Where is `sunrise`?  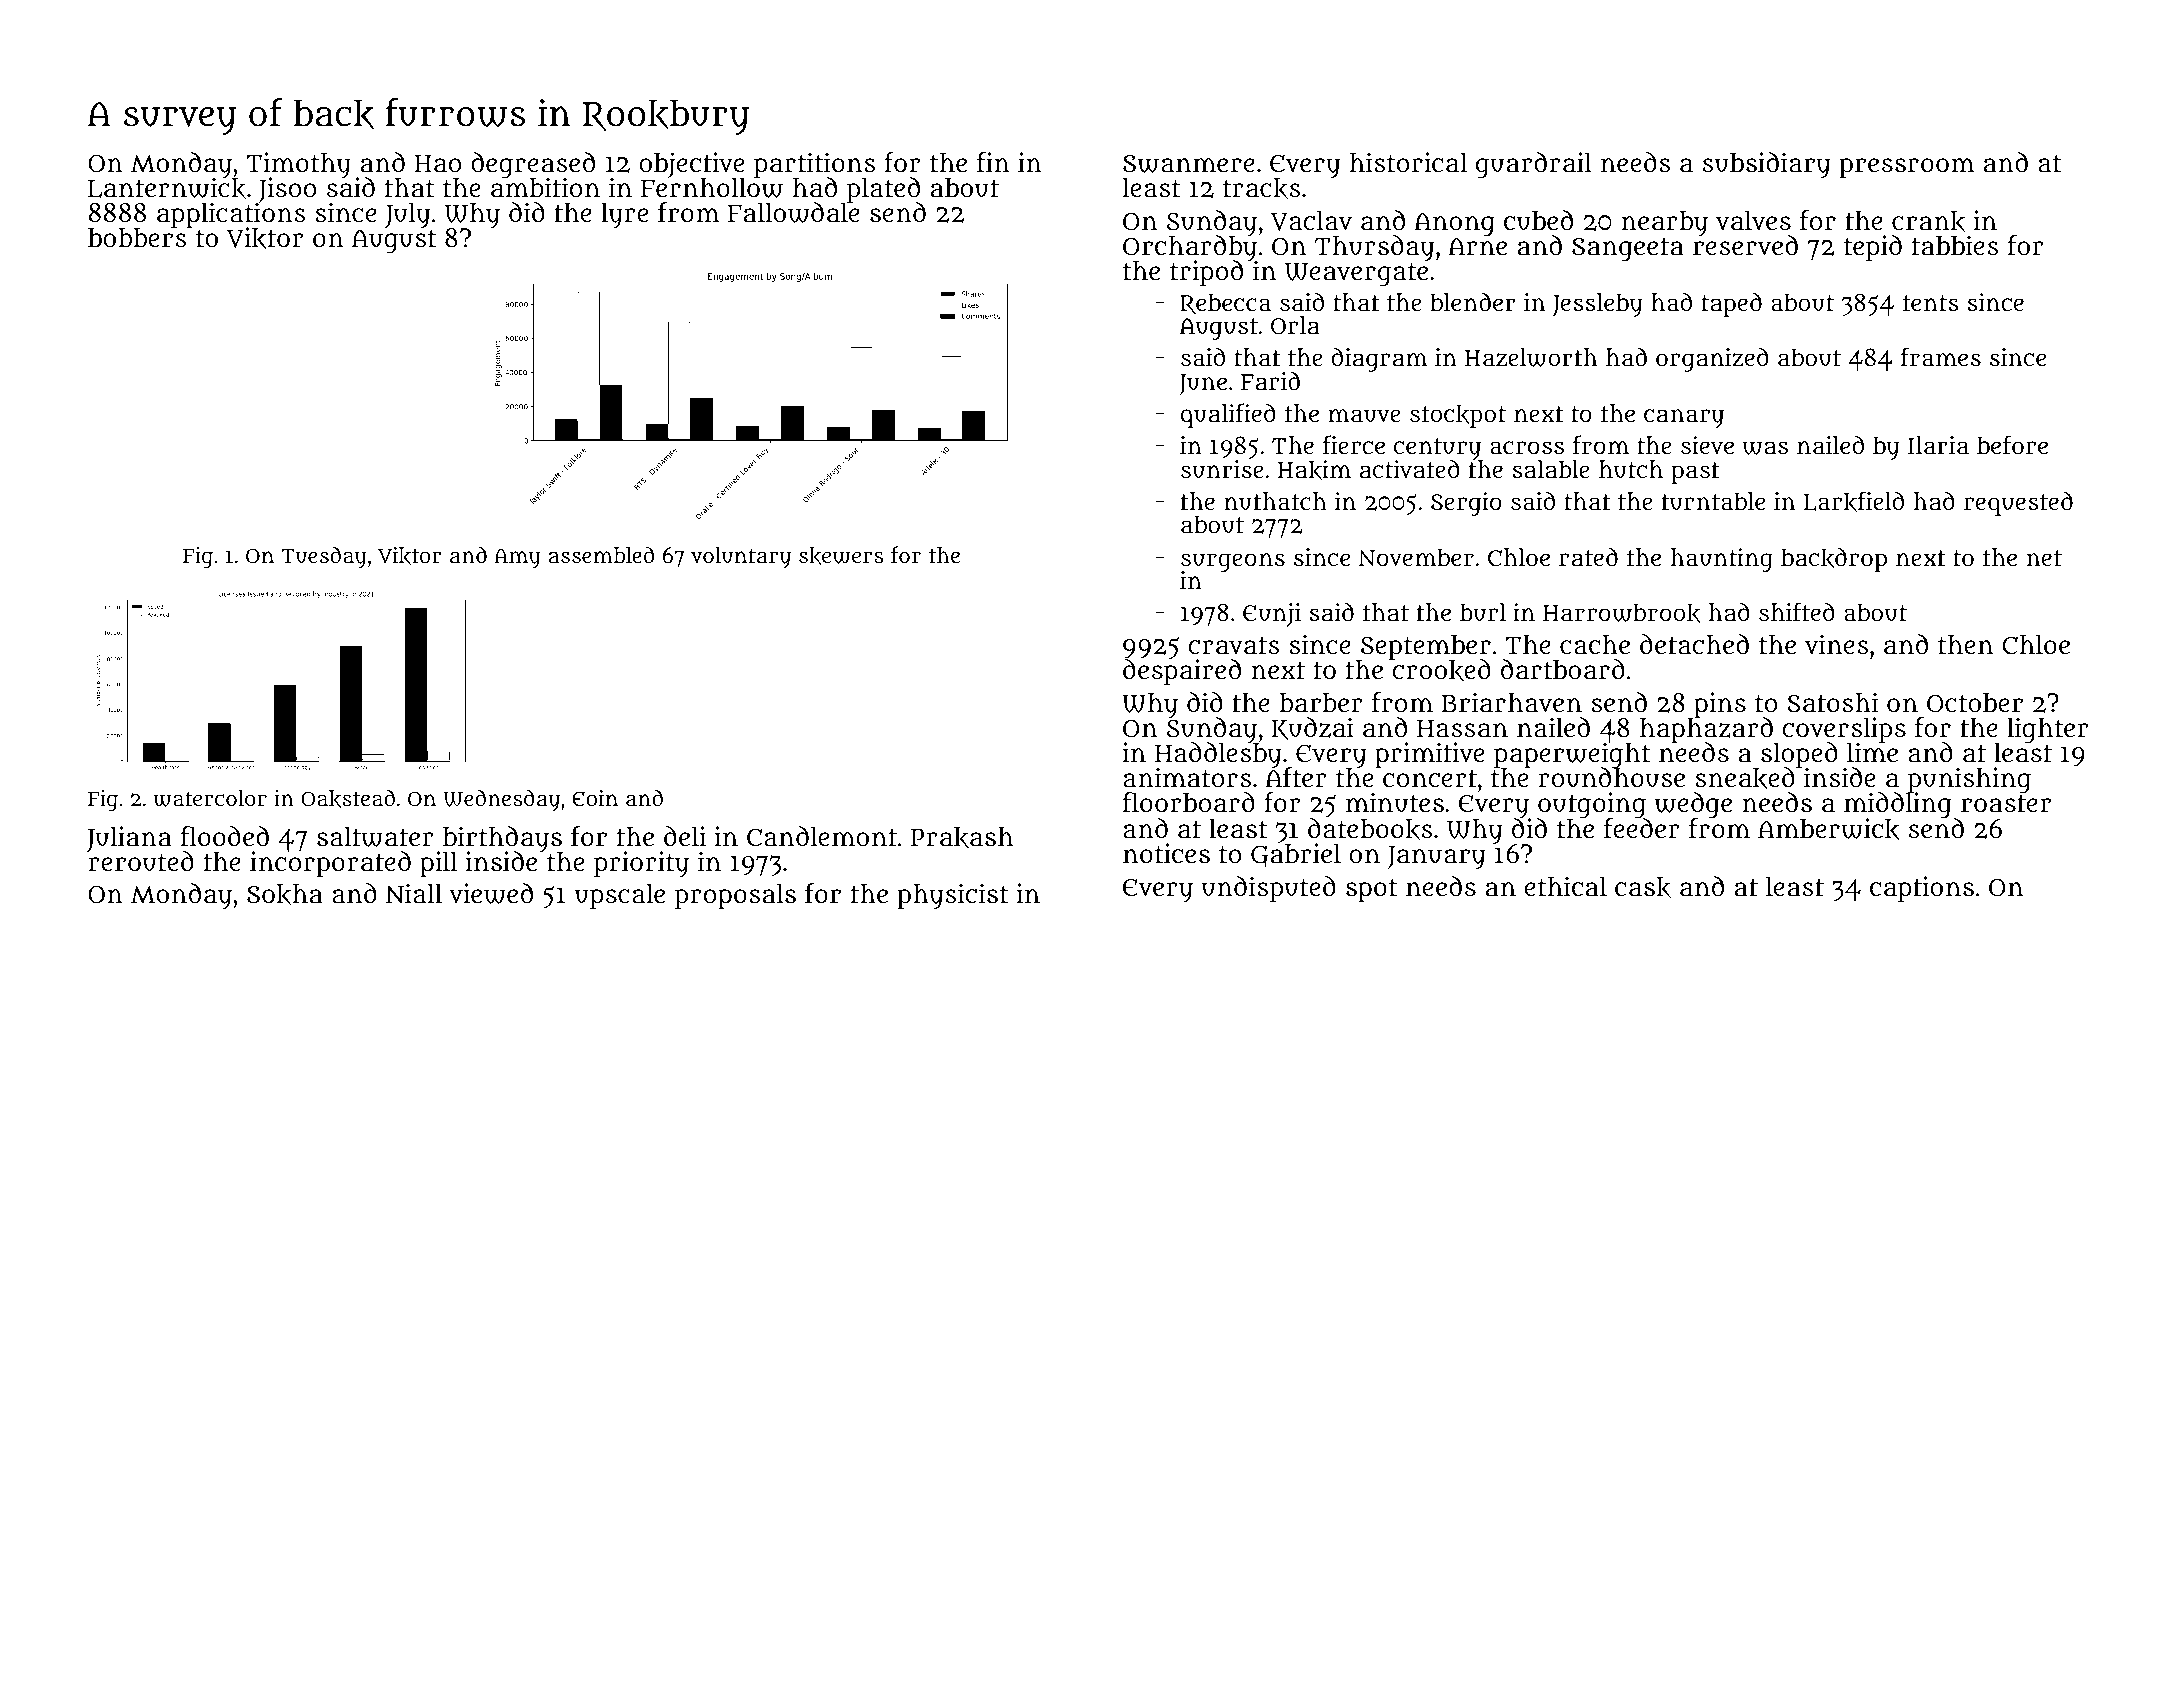
sunrise is located at coordinates (1222, 469).
